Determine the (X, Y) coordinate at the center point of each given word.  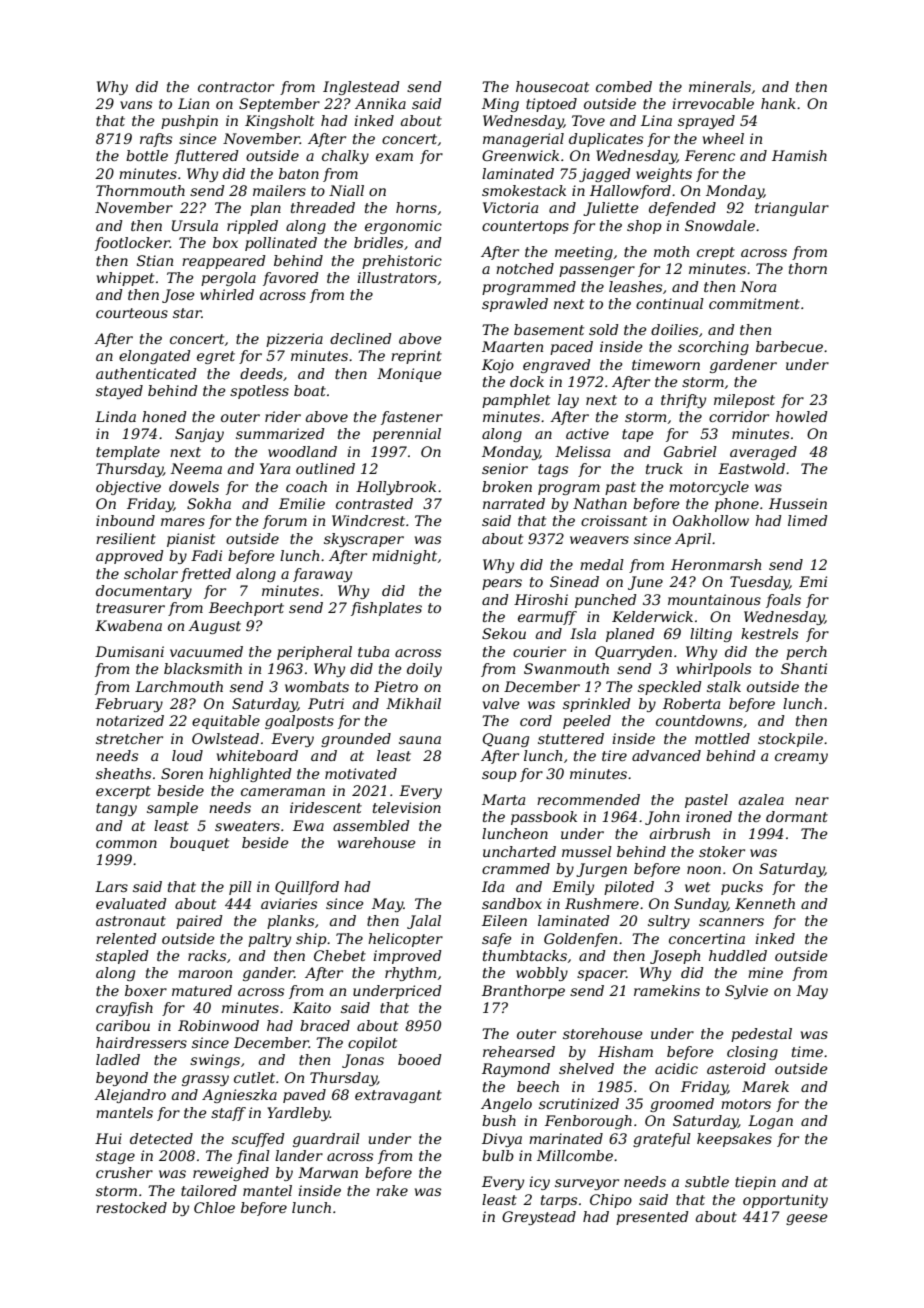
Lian (193, 103)
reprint (416, 357)
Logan (770, 1122)
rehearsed (519, 1051)
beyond (122, 1079)
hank (778, 103)
